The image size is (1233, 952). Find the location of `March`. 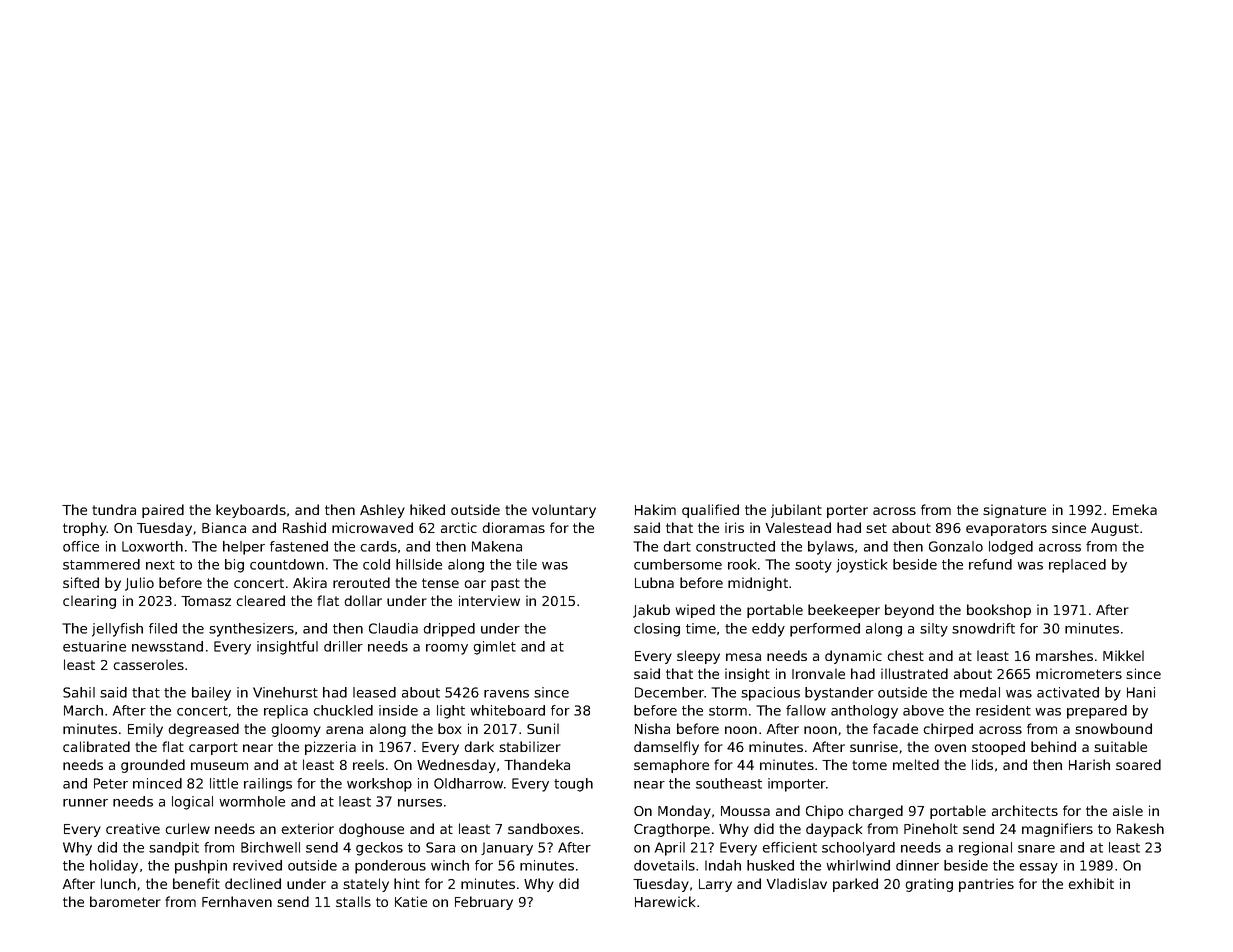

March is located at coordinates (83, 710).
